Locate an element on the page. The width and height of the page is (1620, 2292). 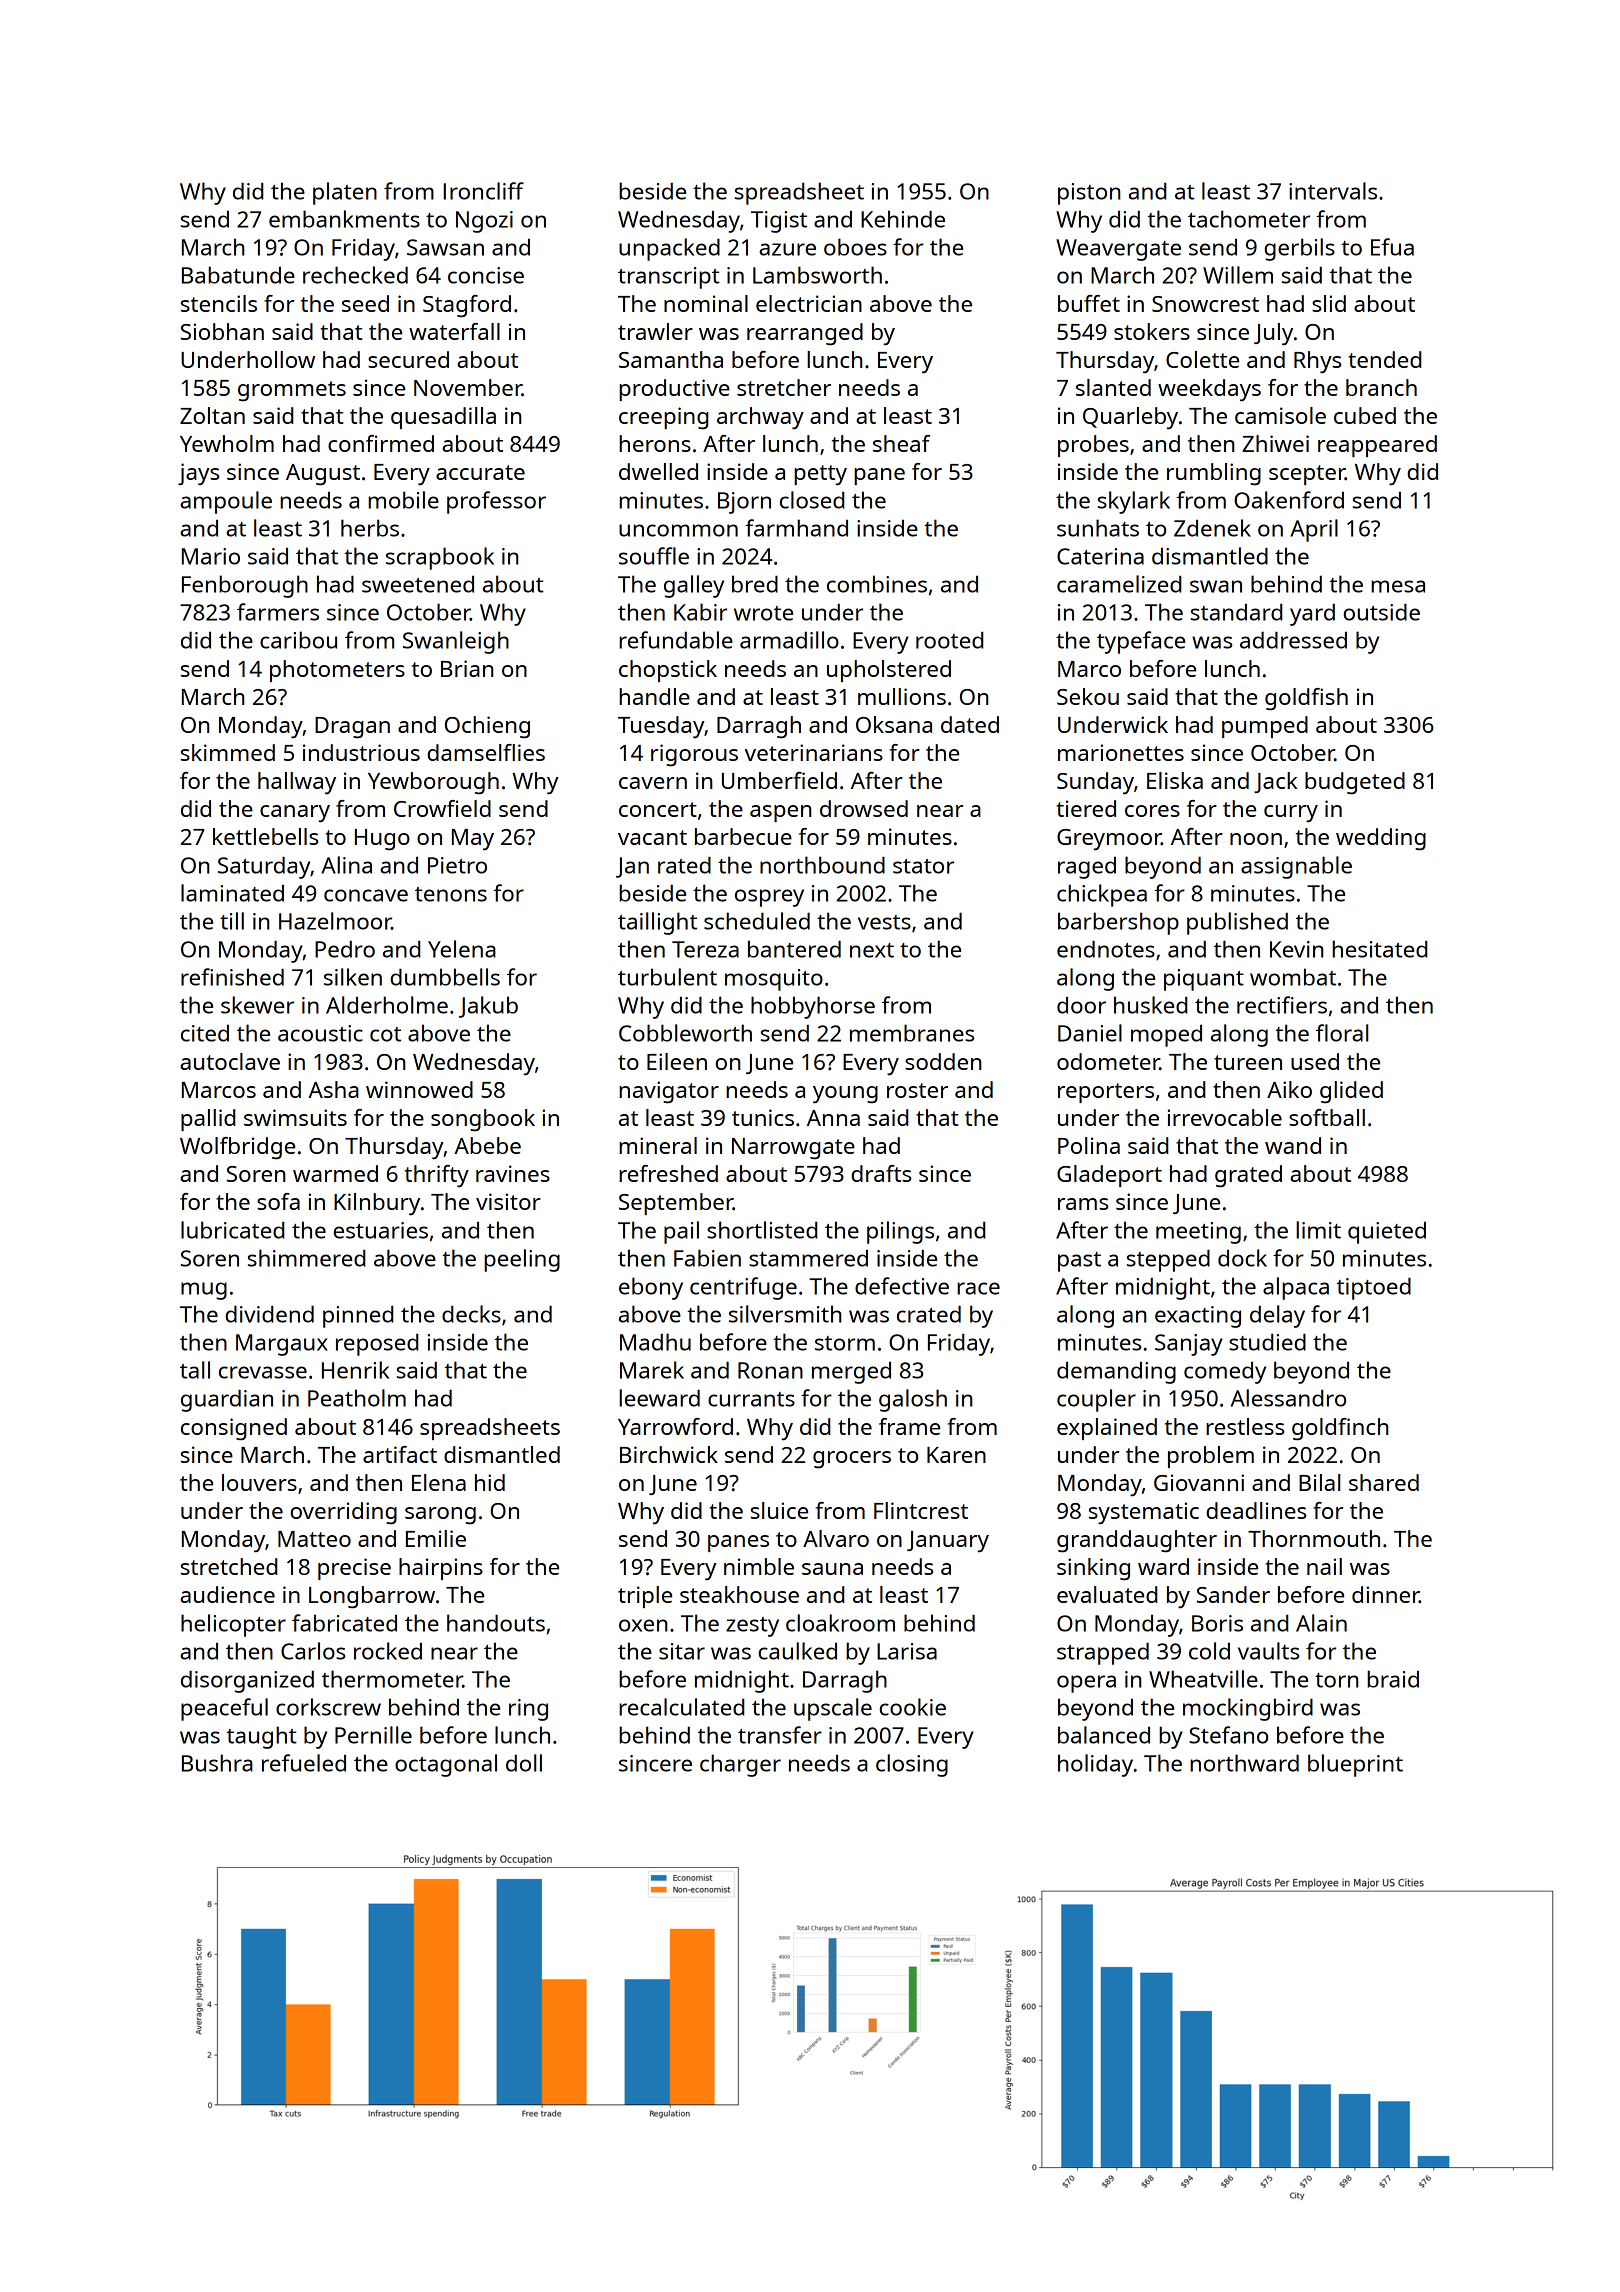
Kehinde is located at coordinates (903, 219).
